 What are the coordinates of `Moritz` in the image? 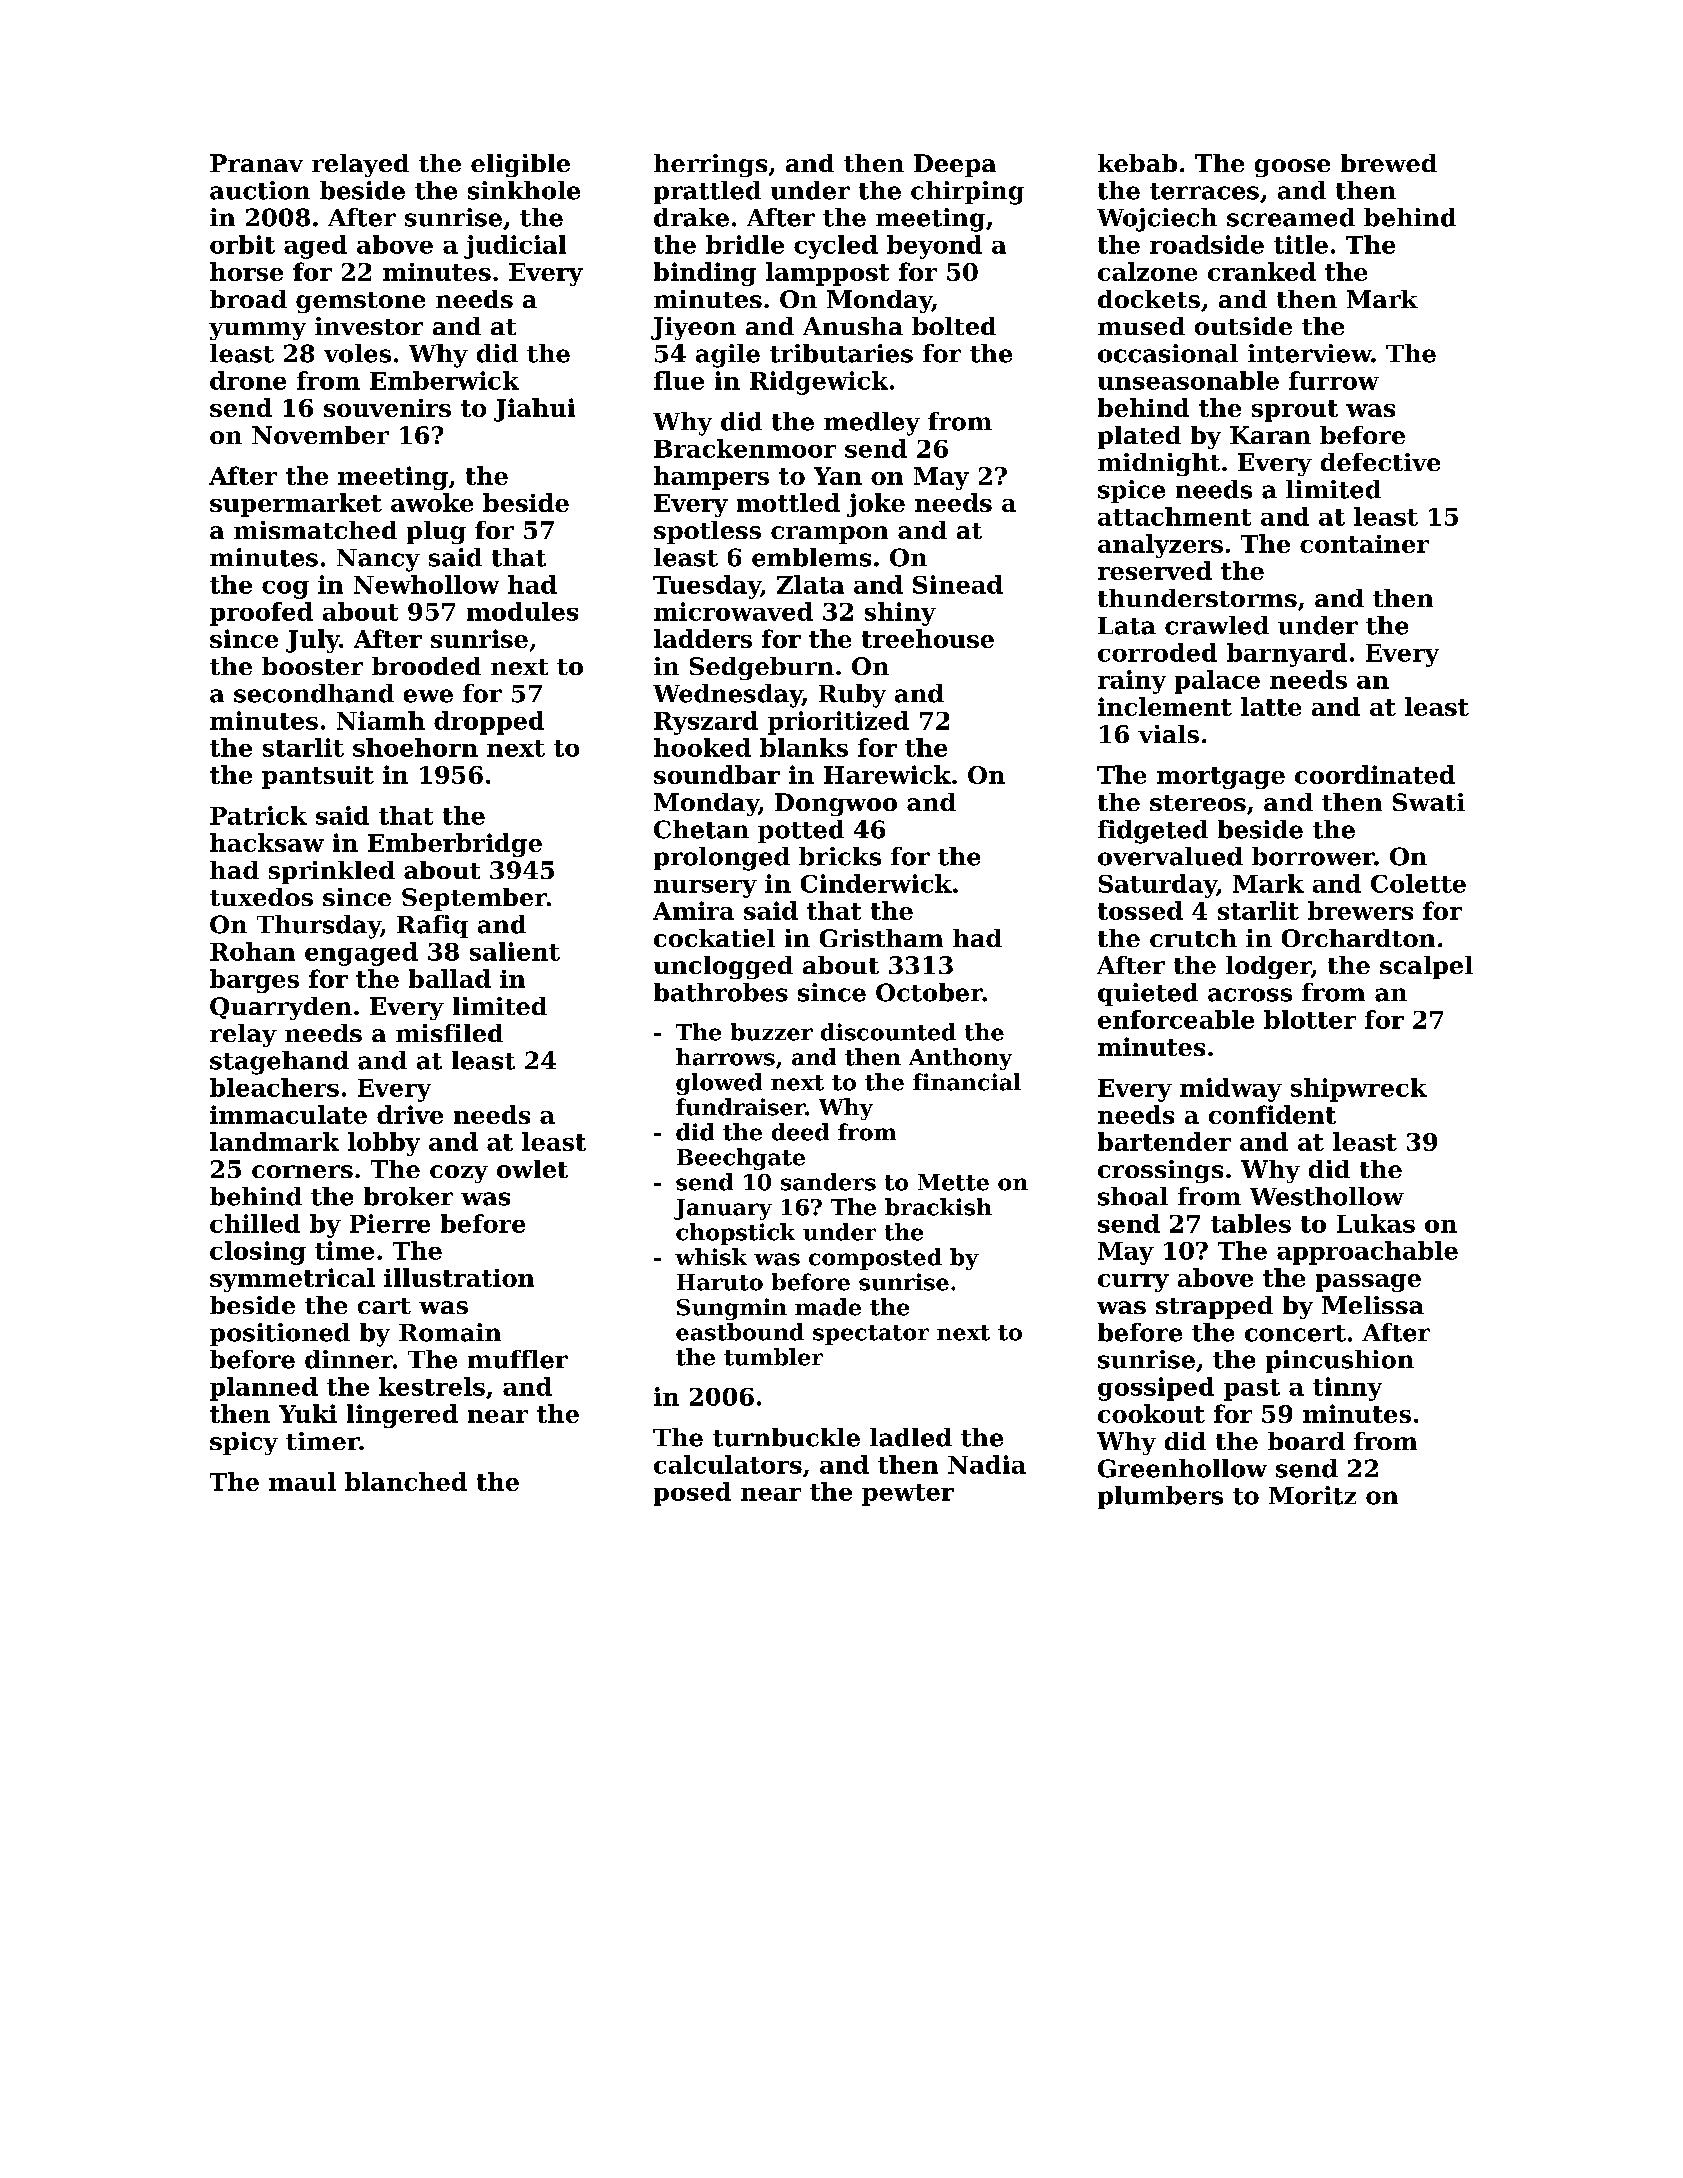 It's located at (1312, 1495).
